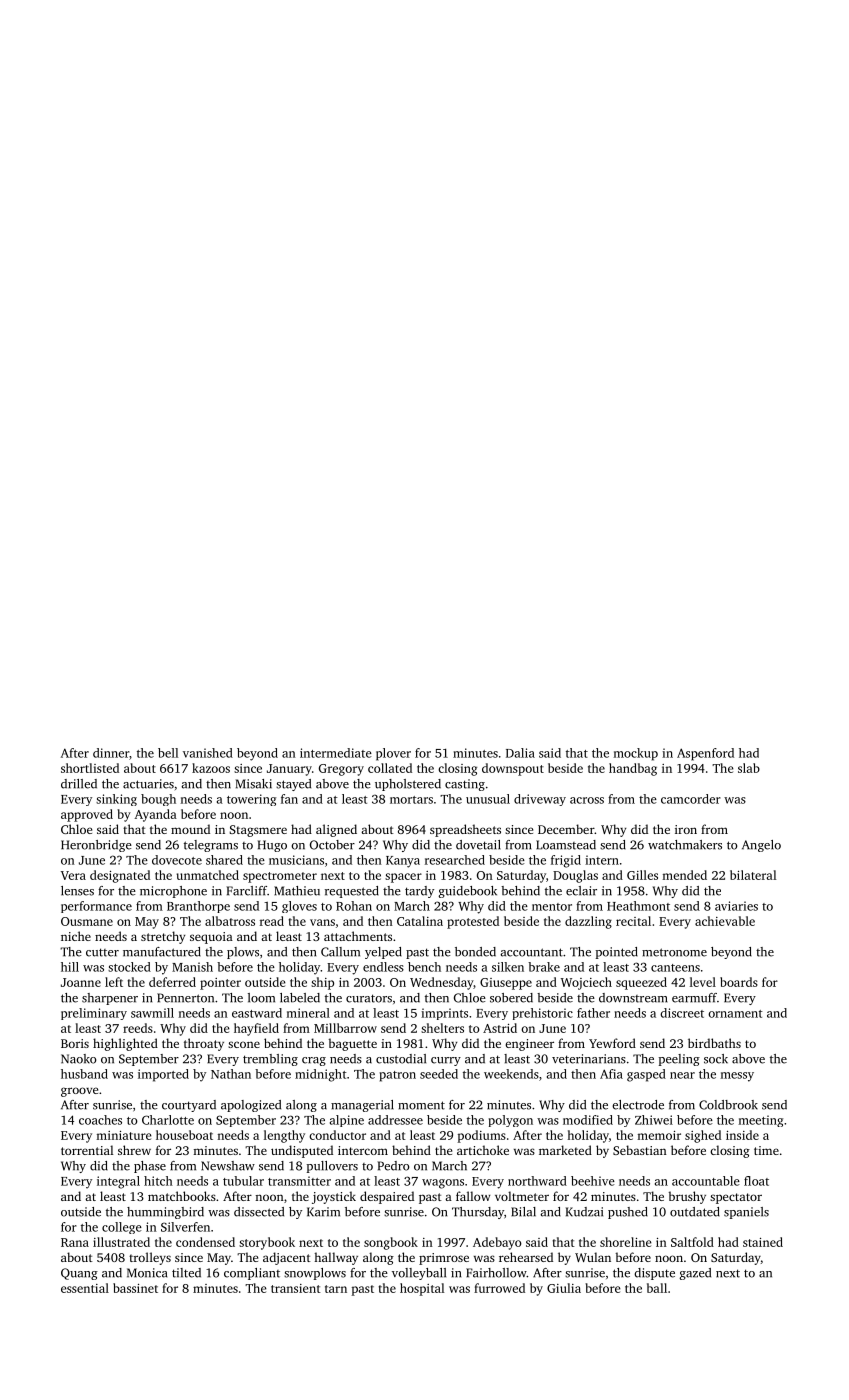 Image resolution: width=849 pixels, height=1400 pixels. Describe the element at coordinates (163, 1075) in the screenshot. I see `imported` at that location.
